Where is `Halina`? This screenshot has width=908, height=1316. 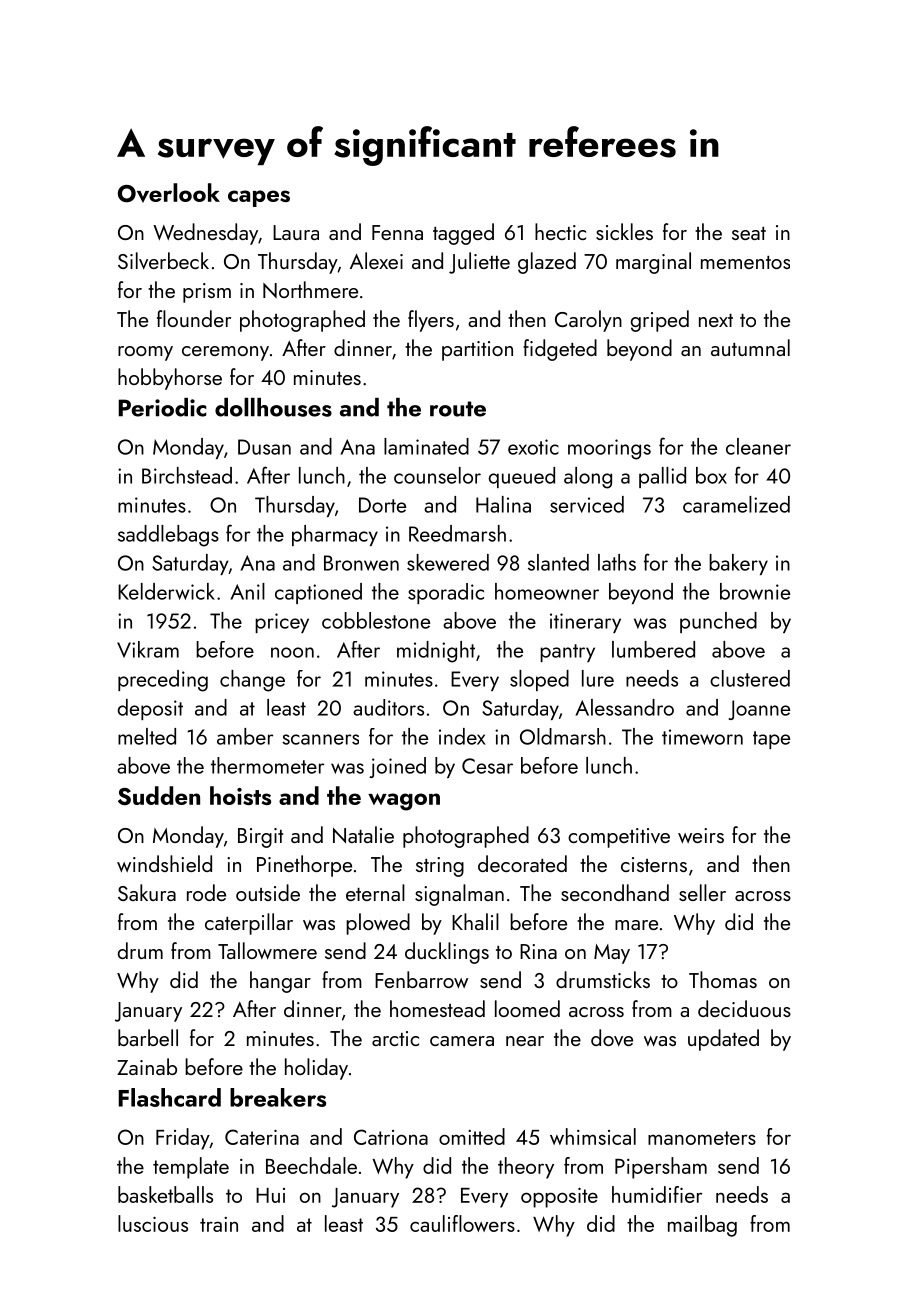 Halina is located at coordinates (503, 504).
